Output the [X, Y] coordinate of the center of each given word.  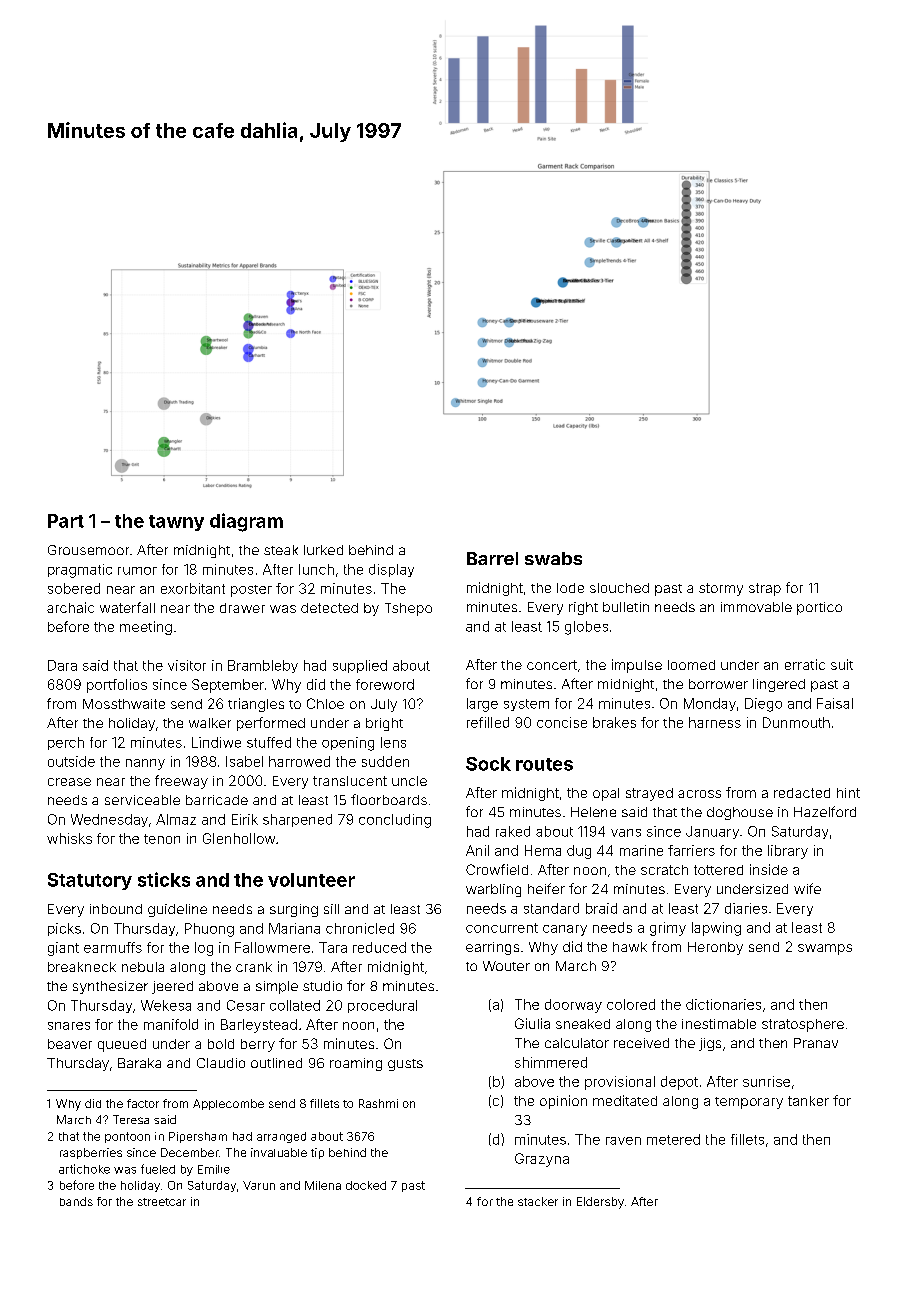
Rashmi [378, 1103]
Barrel [492, 558]
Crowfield [497, 869]
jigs [710, 1044]
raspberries [91, 1153]
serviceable [142, 800]
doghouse [740, 813]
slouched [619, 588]
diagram [246, 522]
